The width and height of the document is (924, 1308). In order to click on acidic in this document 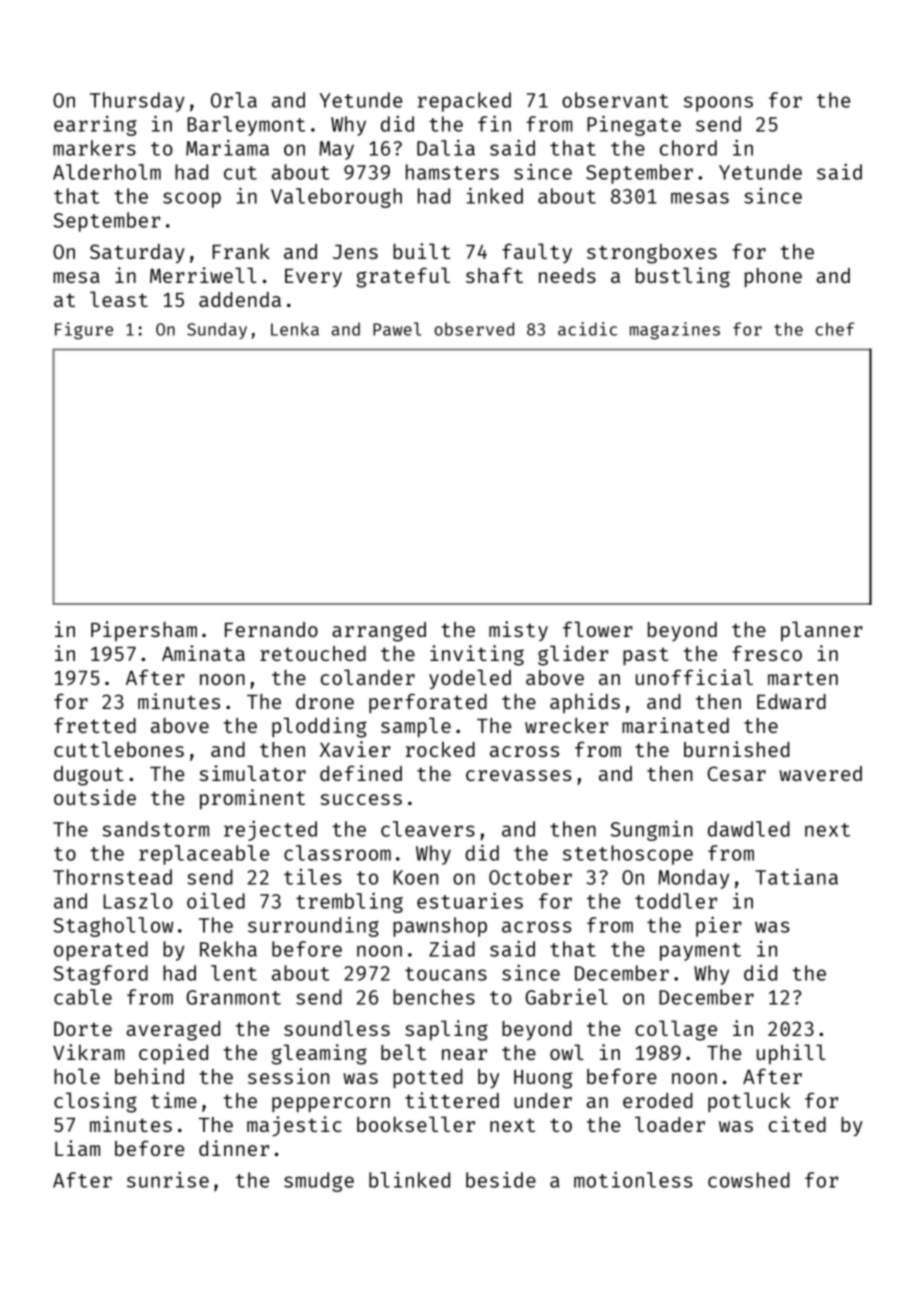, I will do `click(587, 329)`.
